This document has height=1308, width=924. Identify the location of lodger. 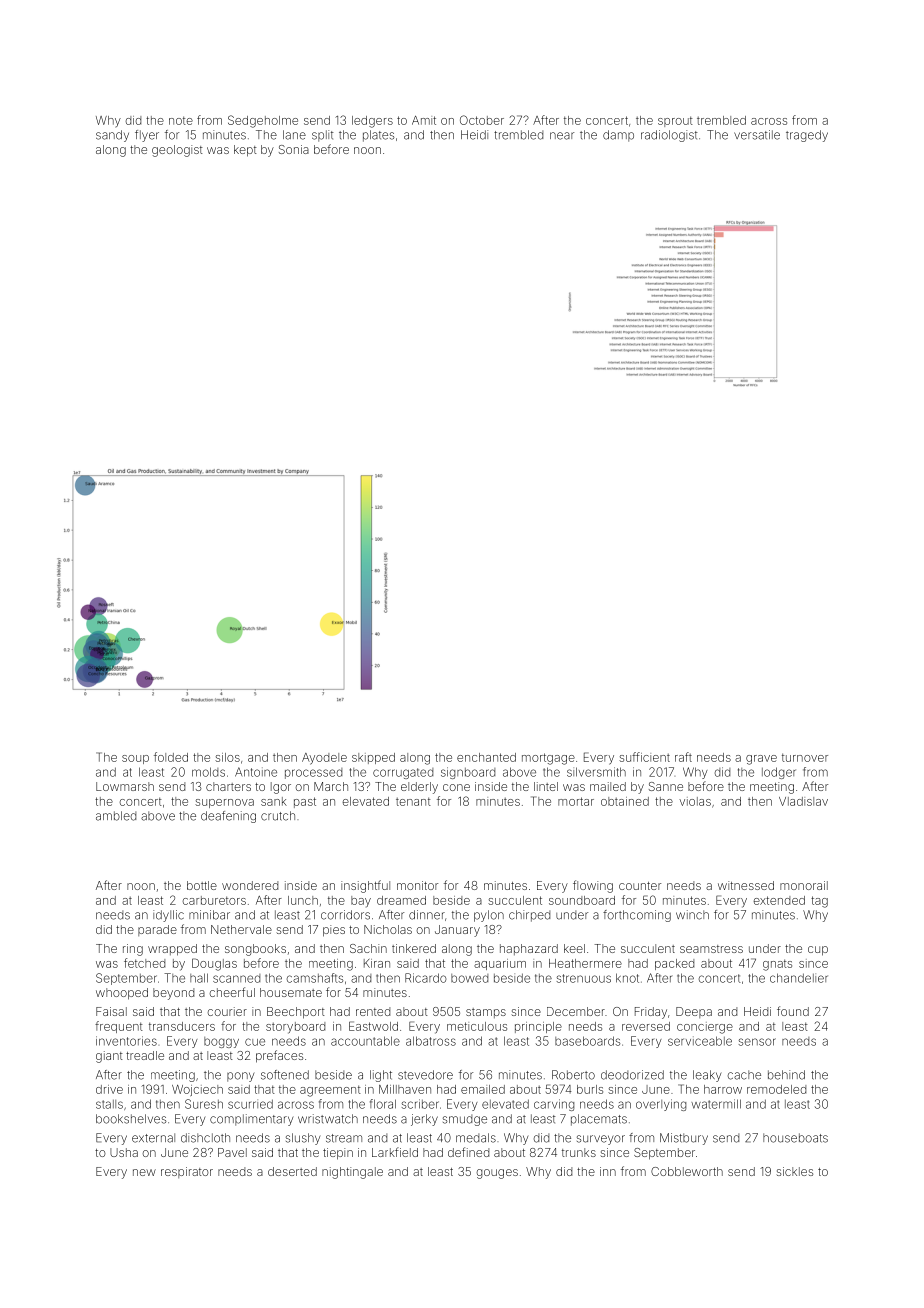
(779, 773).
